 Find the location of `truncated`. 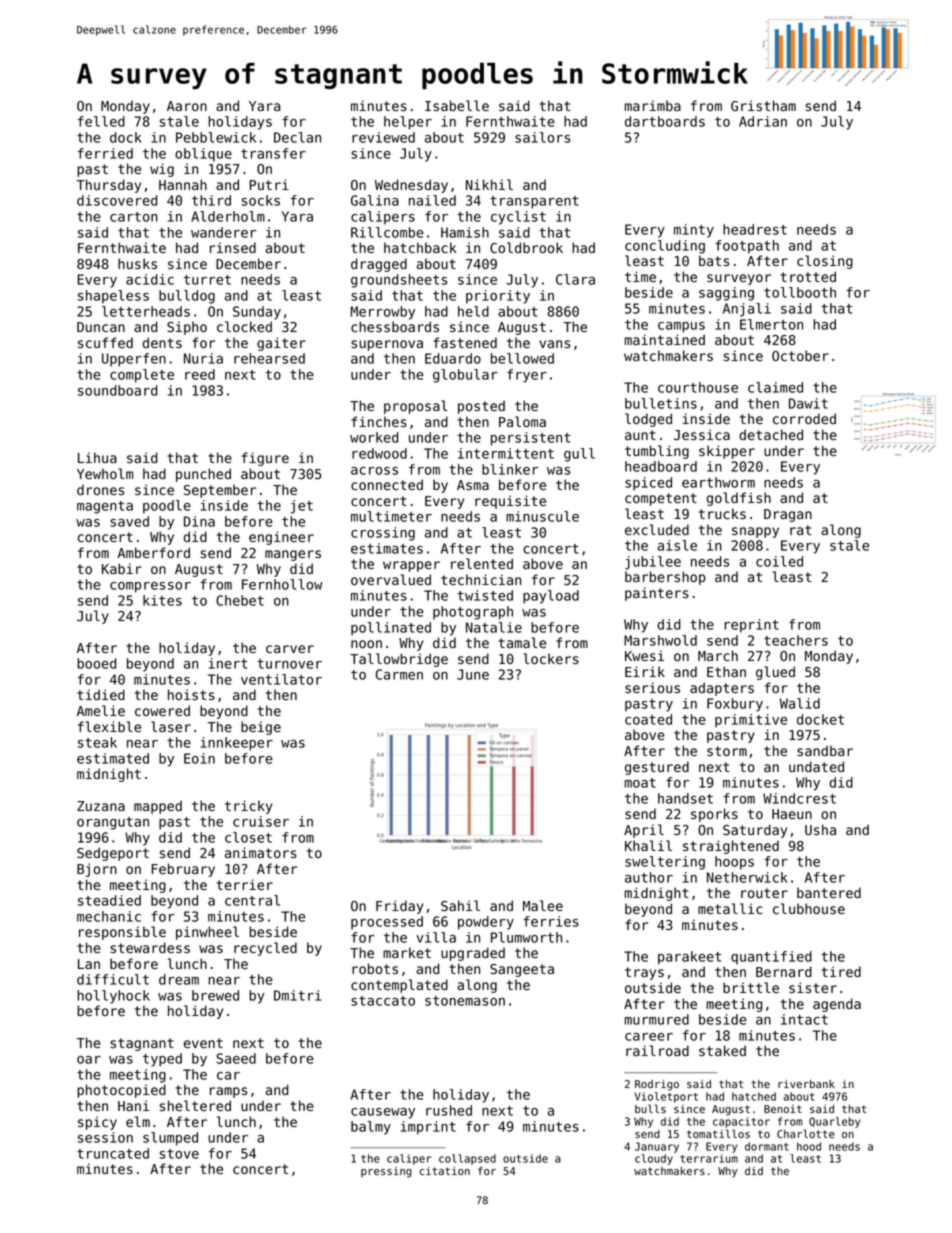

truncated is located at coordinates (113, 1153).
